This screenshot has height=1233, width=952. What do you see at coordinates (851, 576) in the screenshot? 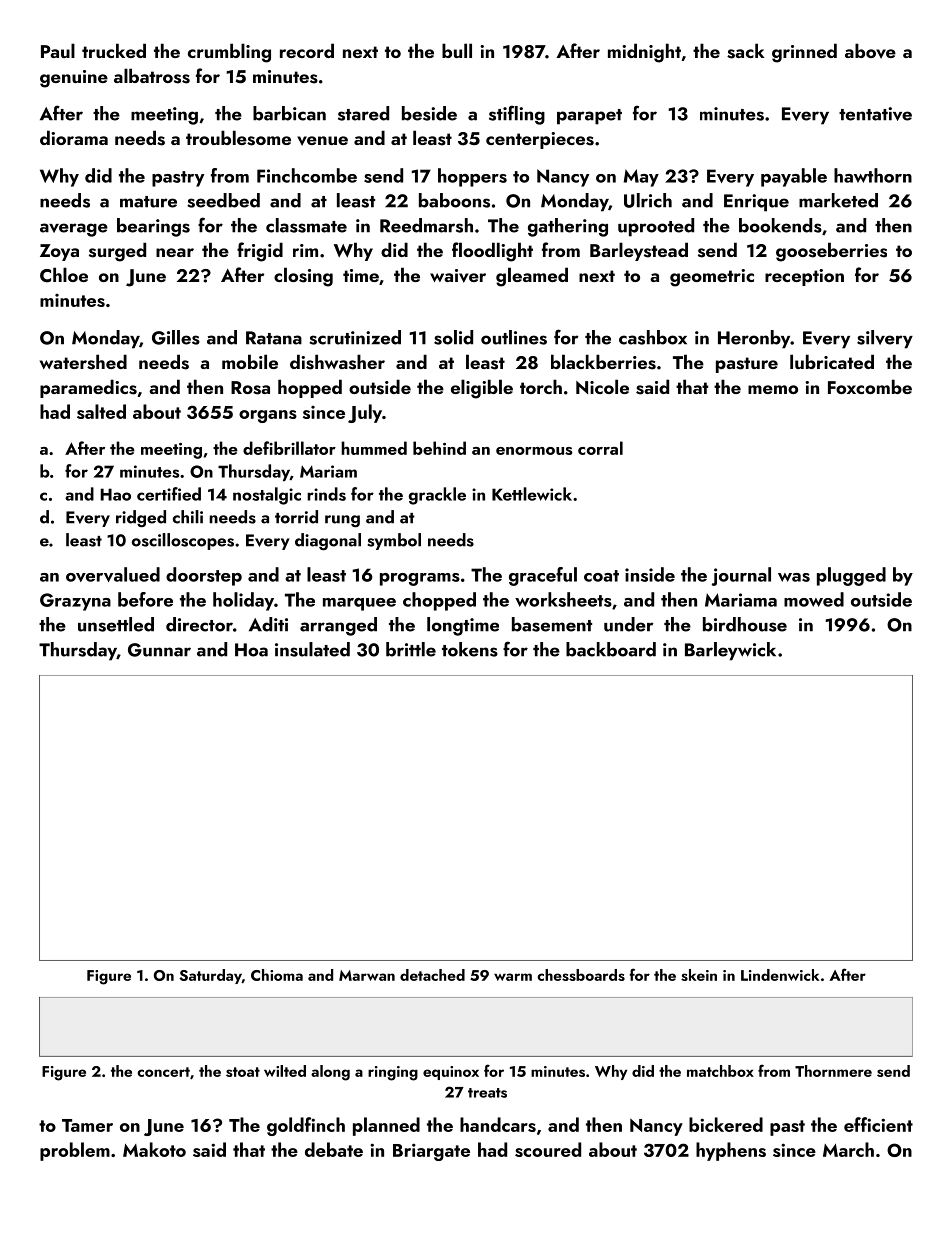
I see `plugged` at bounding box center [851, 576].
